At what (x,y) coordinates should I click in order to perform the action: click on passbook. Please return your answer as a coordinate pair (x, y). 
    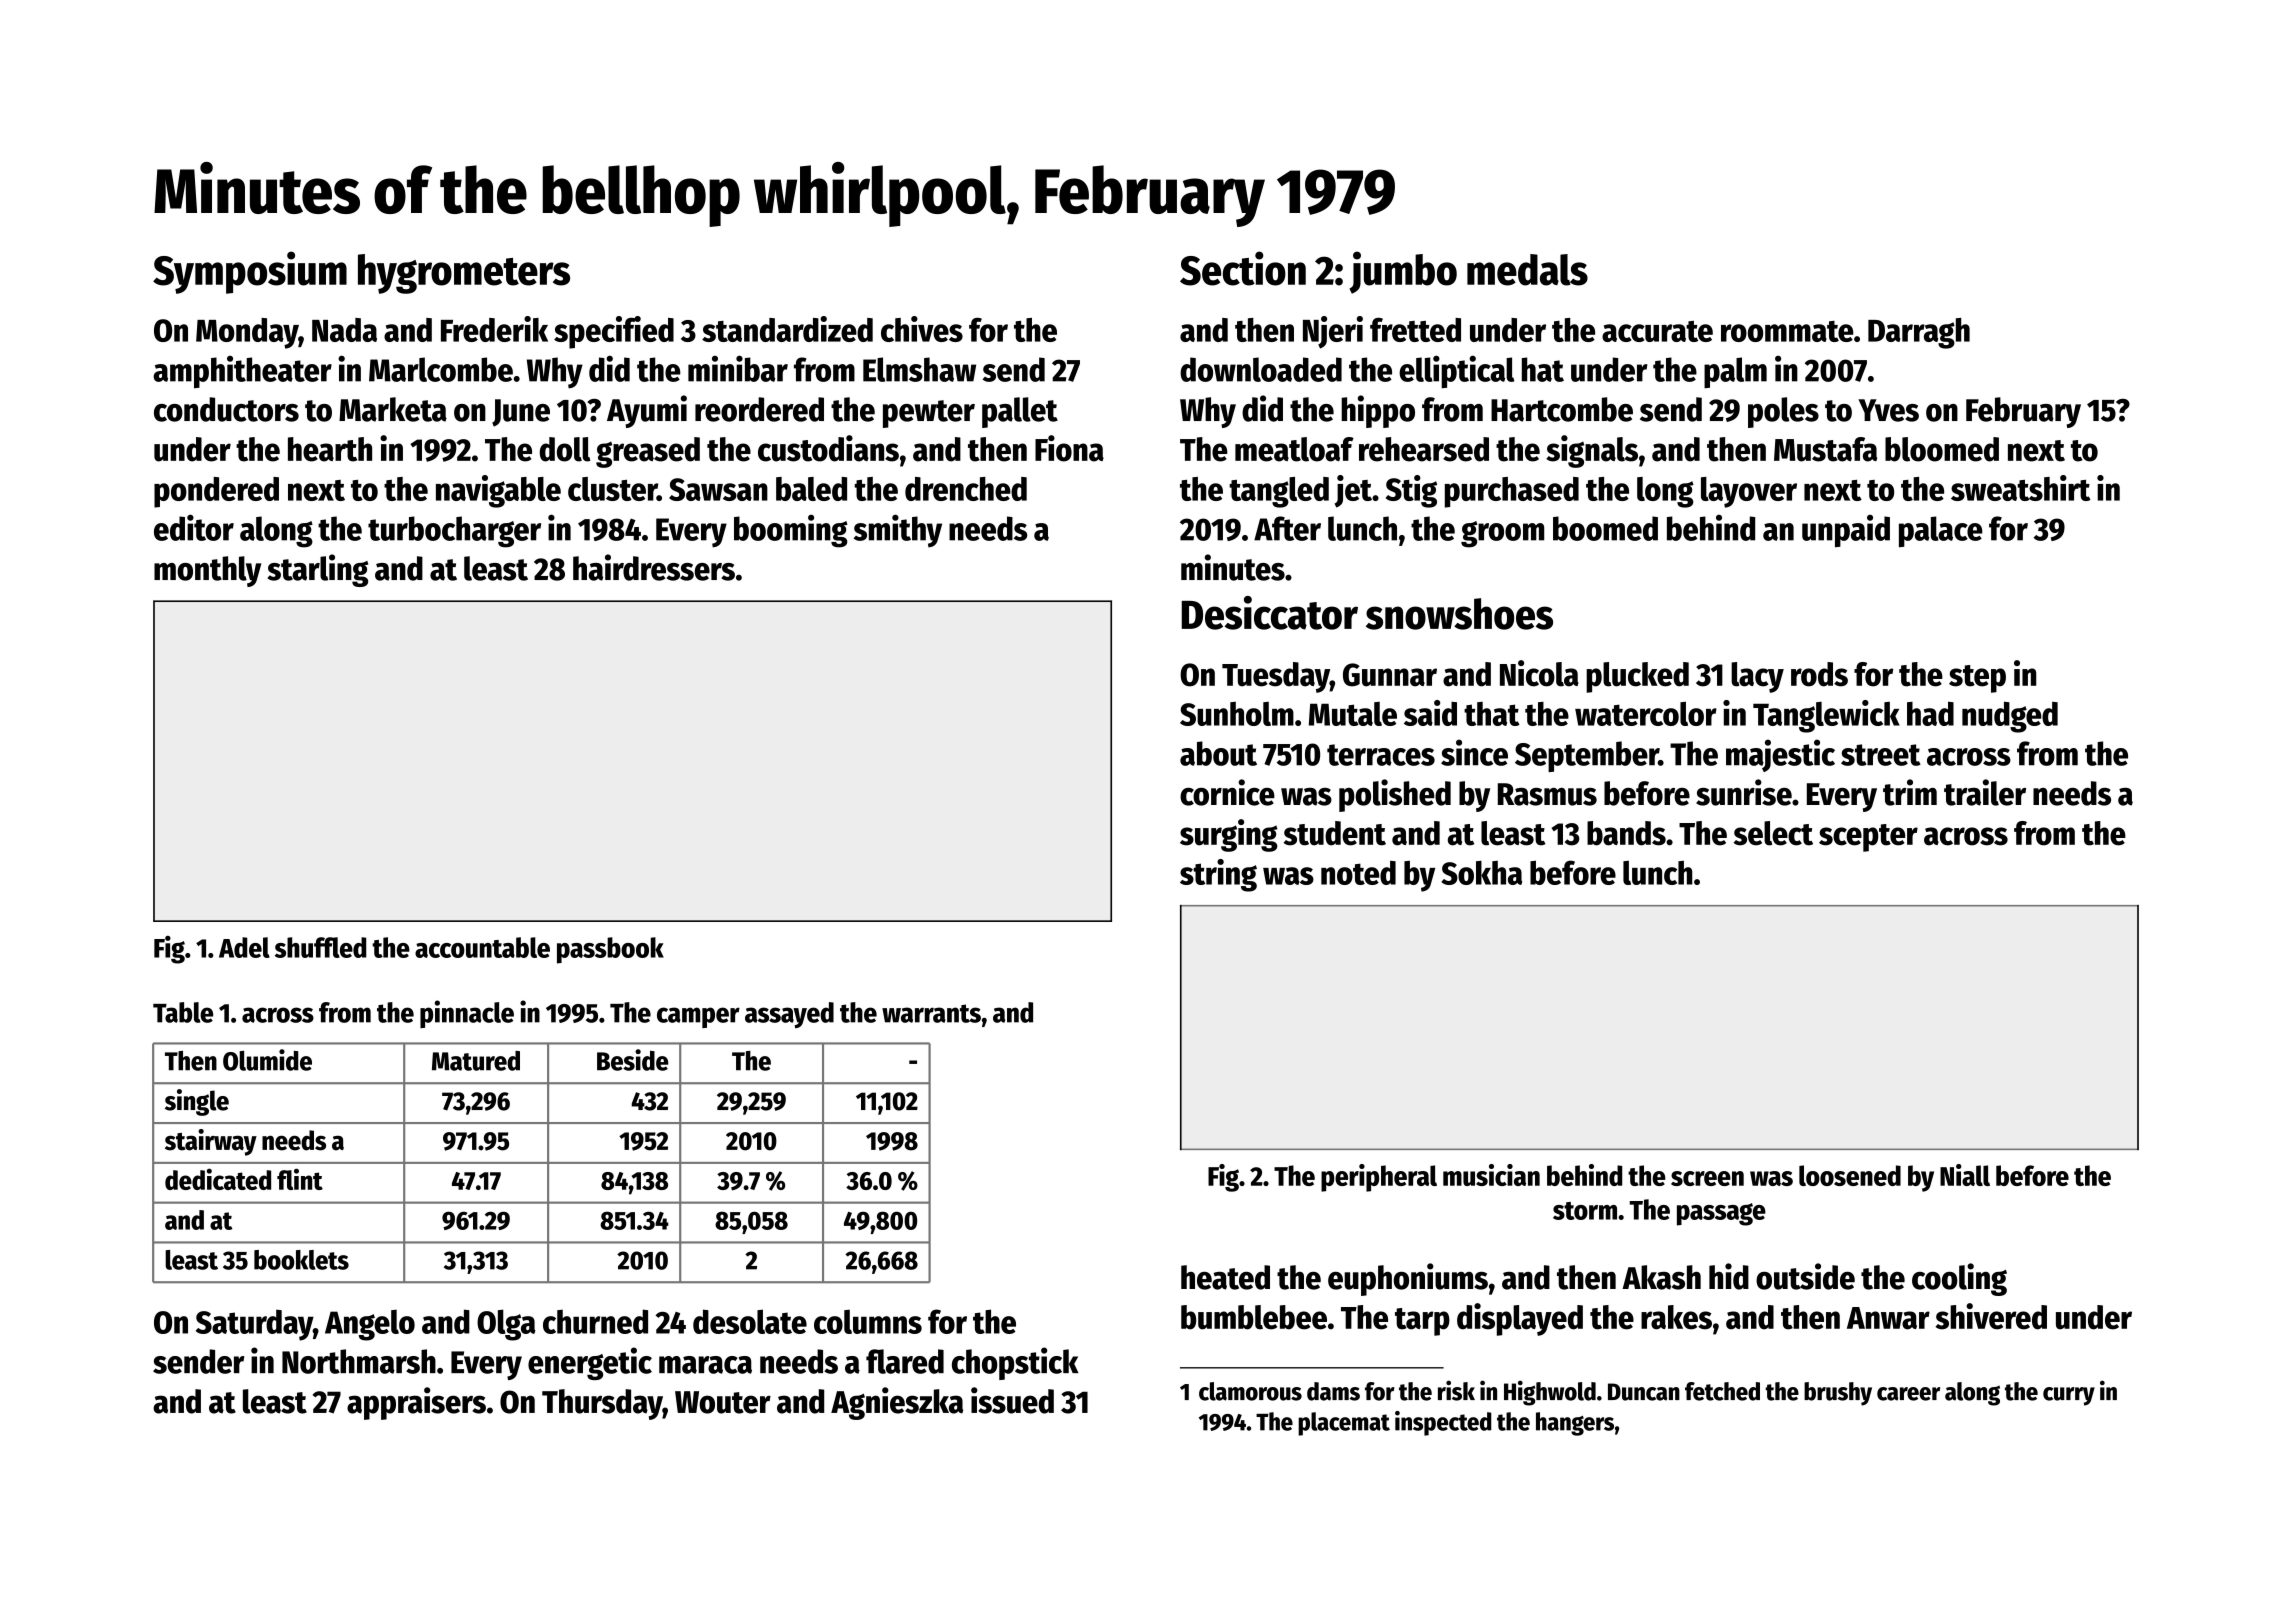
    Looking at the image, I should click on (610, 950).
